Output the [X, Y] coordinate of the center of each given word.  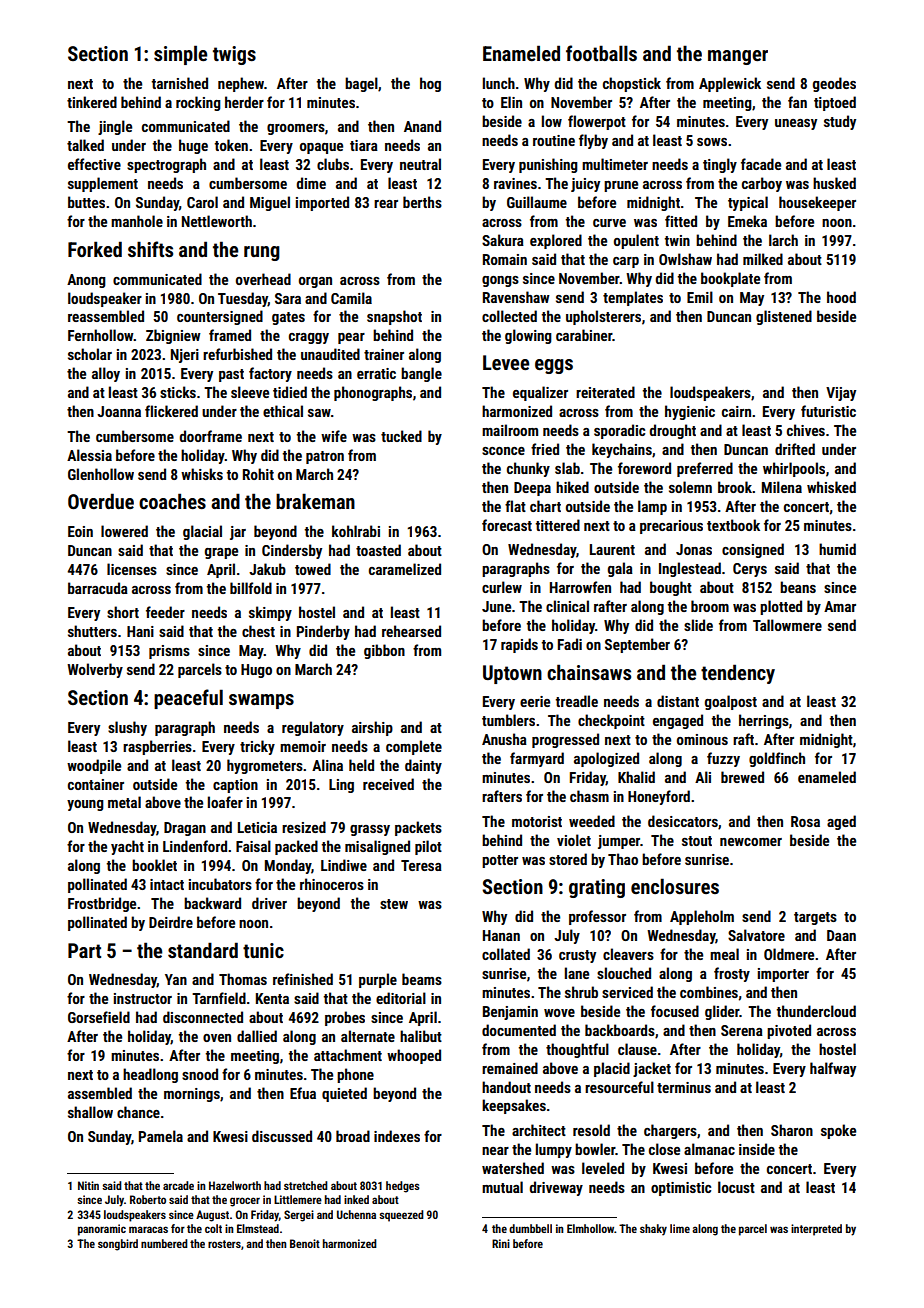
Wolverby [95, 670]
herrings [764, 721]
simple [180, 55]
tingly [720, 165]
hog [430, 84]
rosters [224, 1244]
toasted [378, 550]
